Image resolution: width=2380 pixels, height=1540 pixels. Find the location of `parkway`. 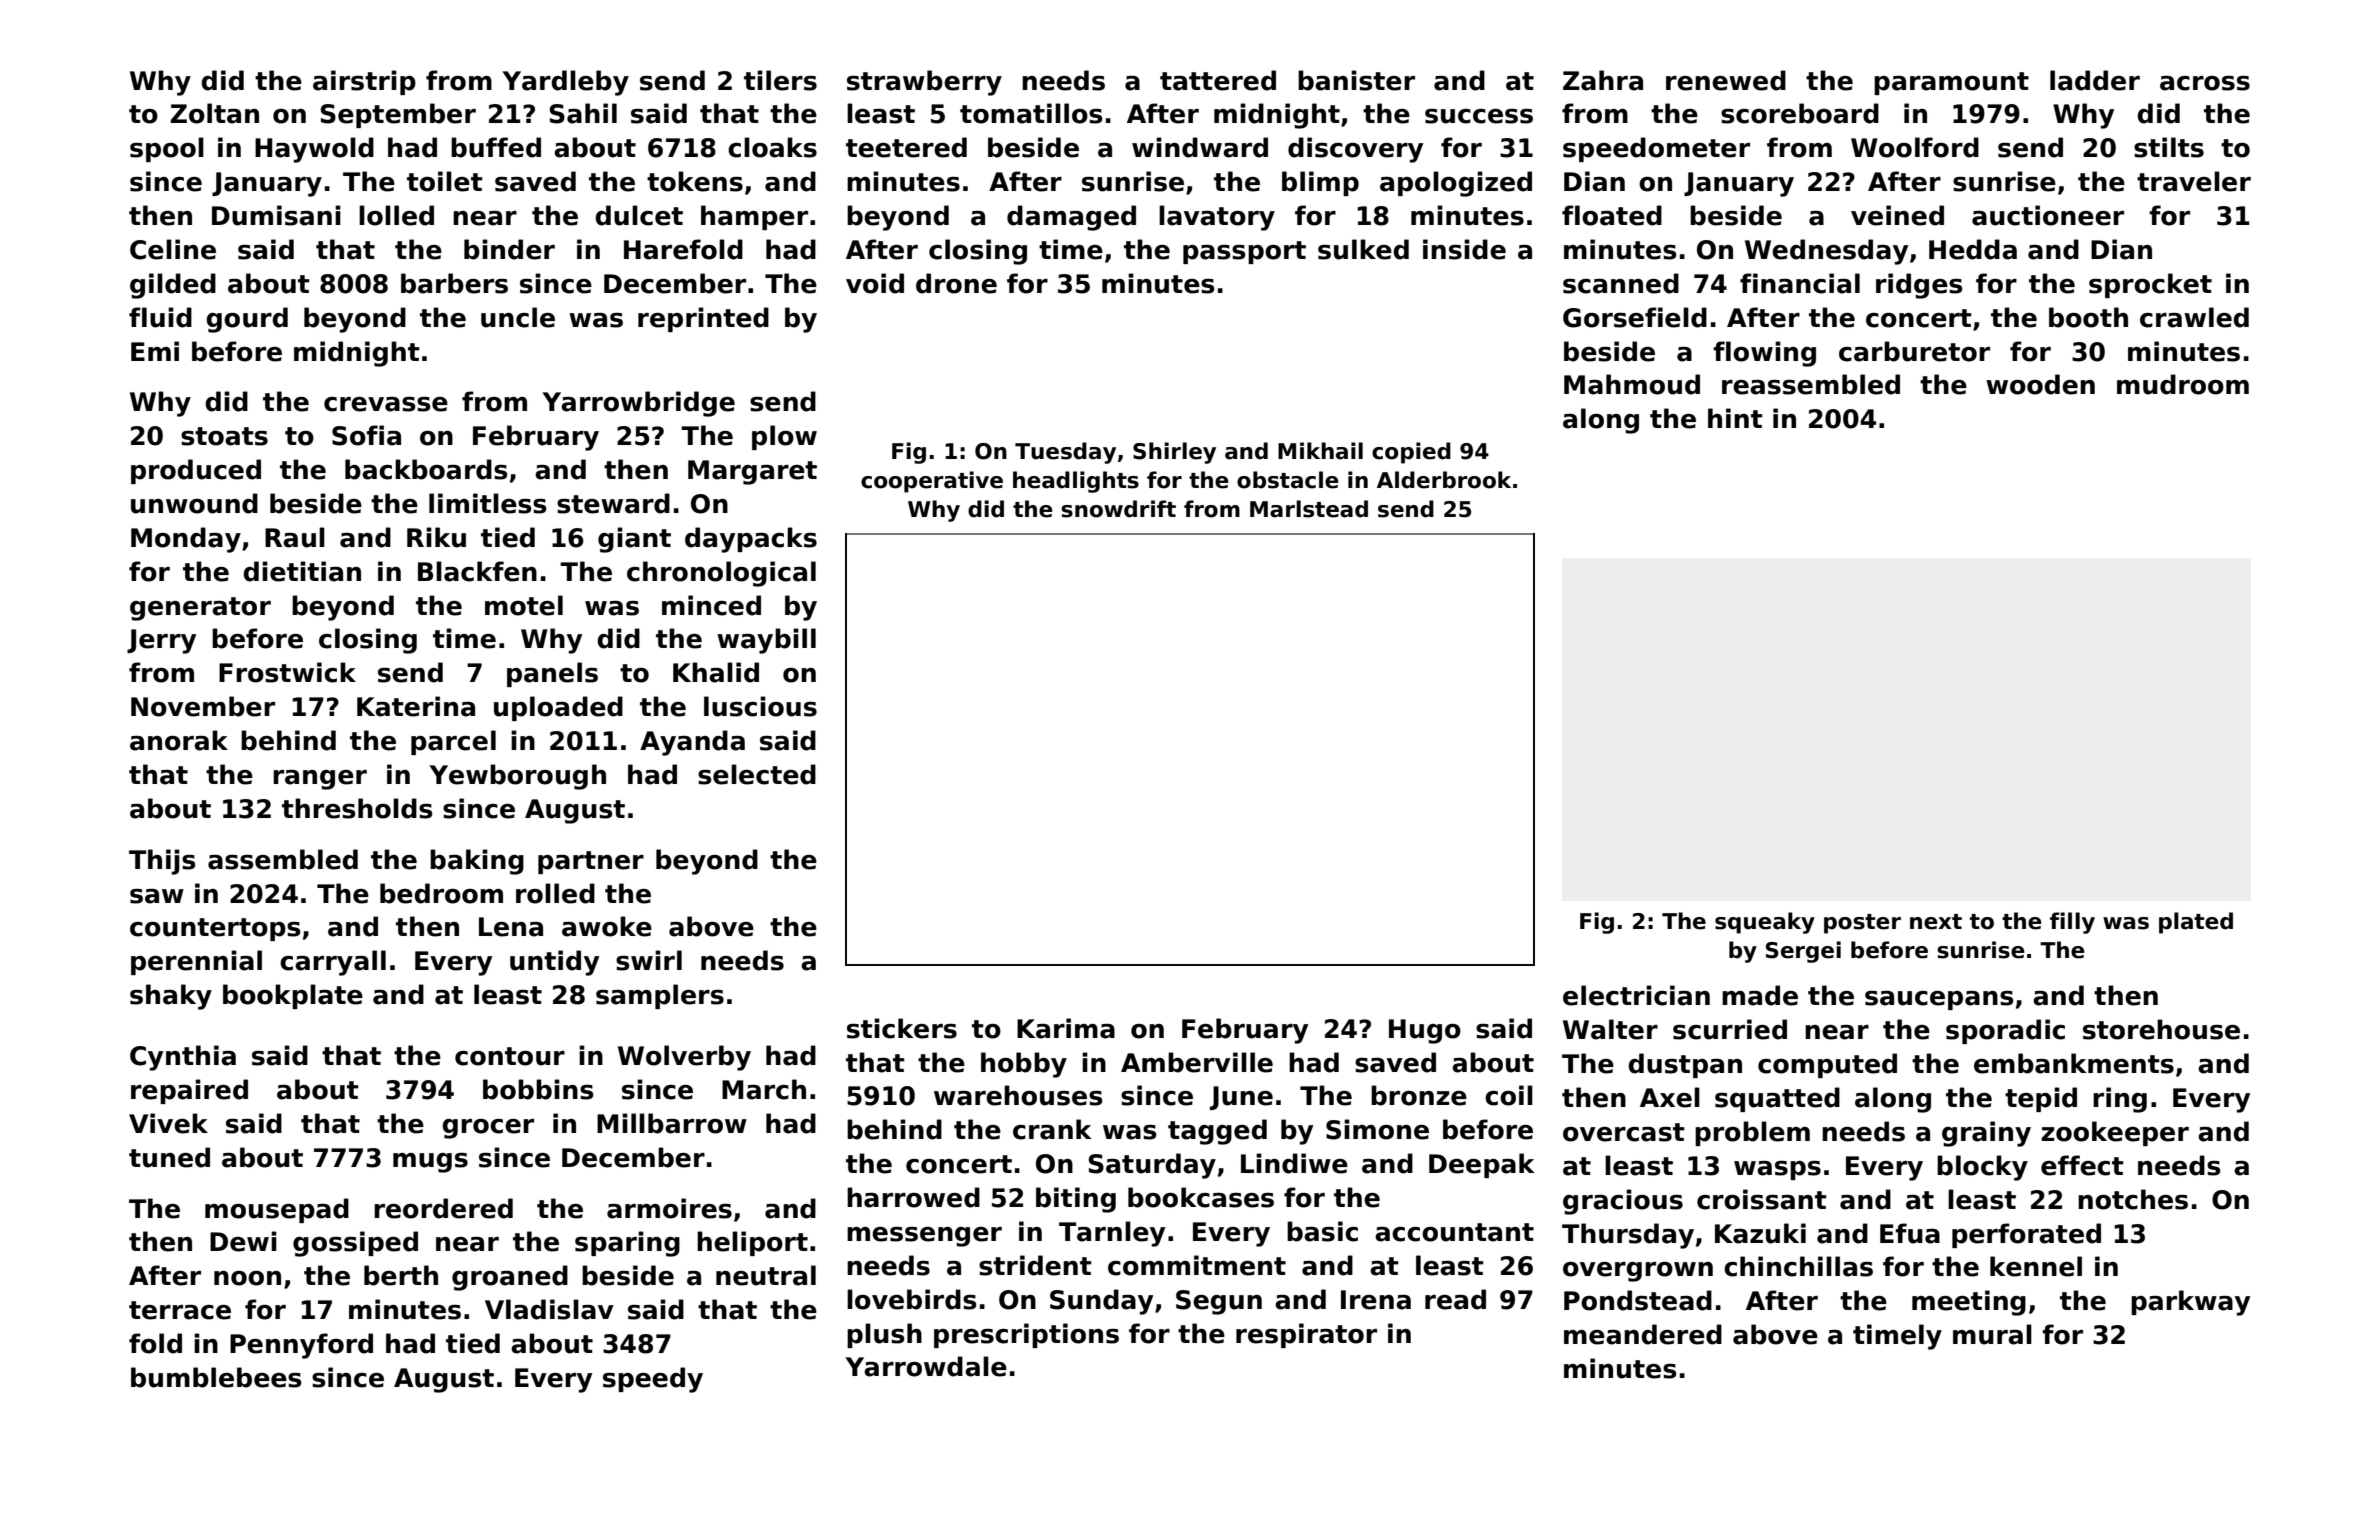

parkway is located at coordinates (2190, 1303).
